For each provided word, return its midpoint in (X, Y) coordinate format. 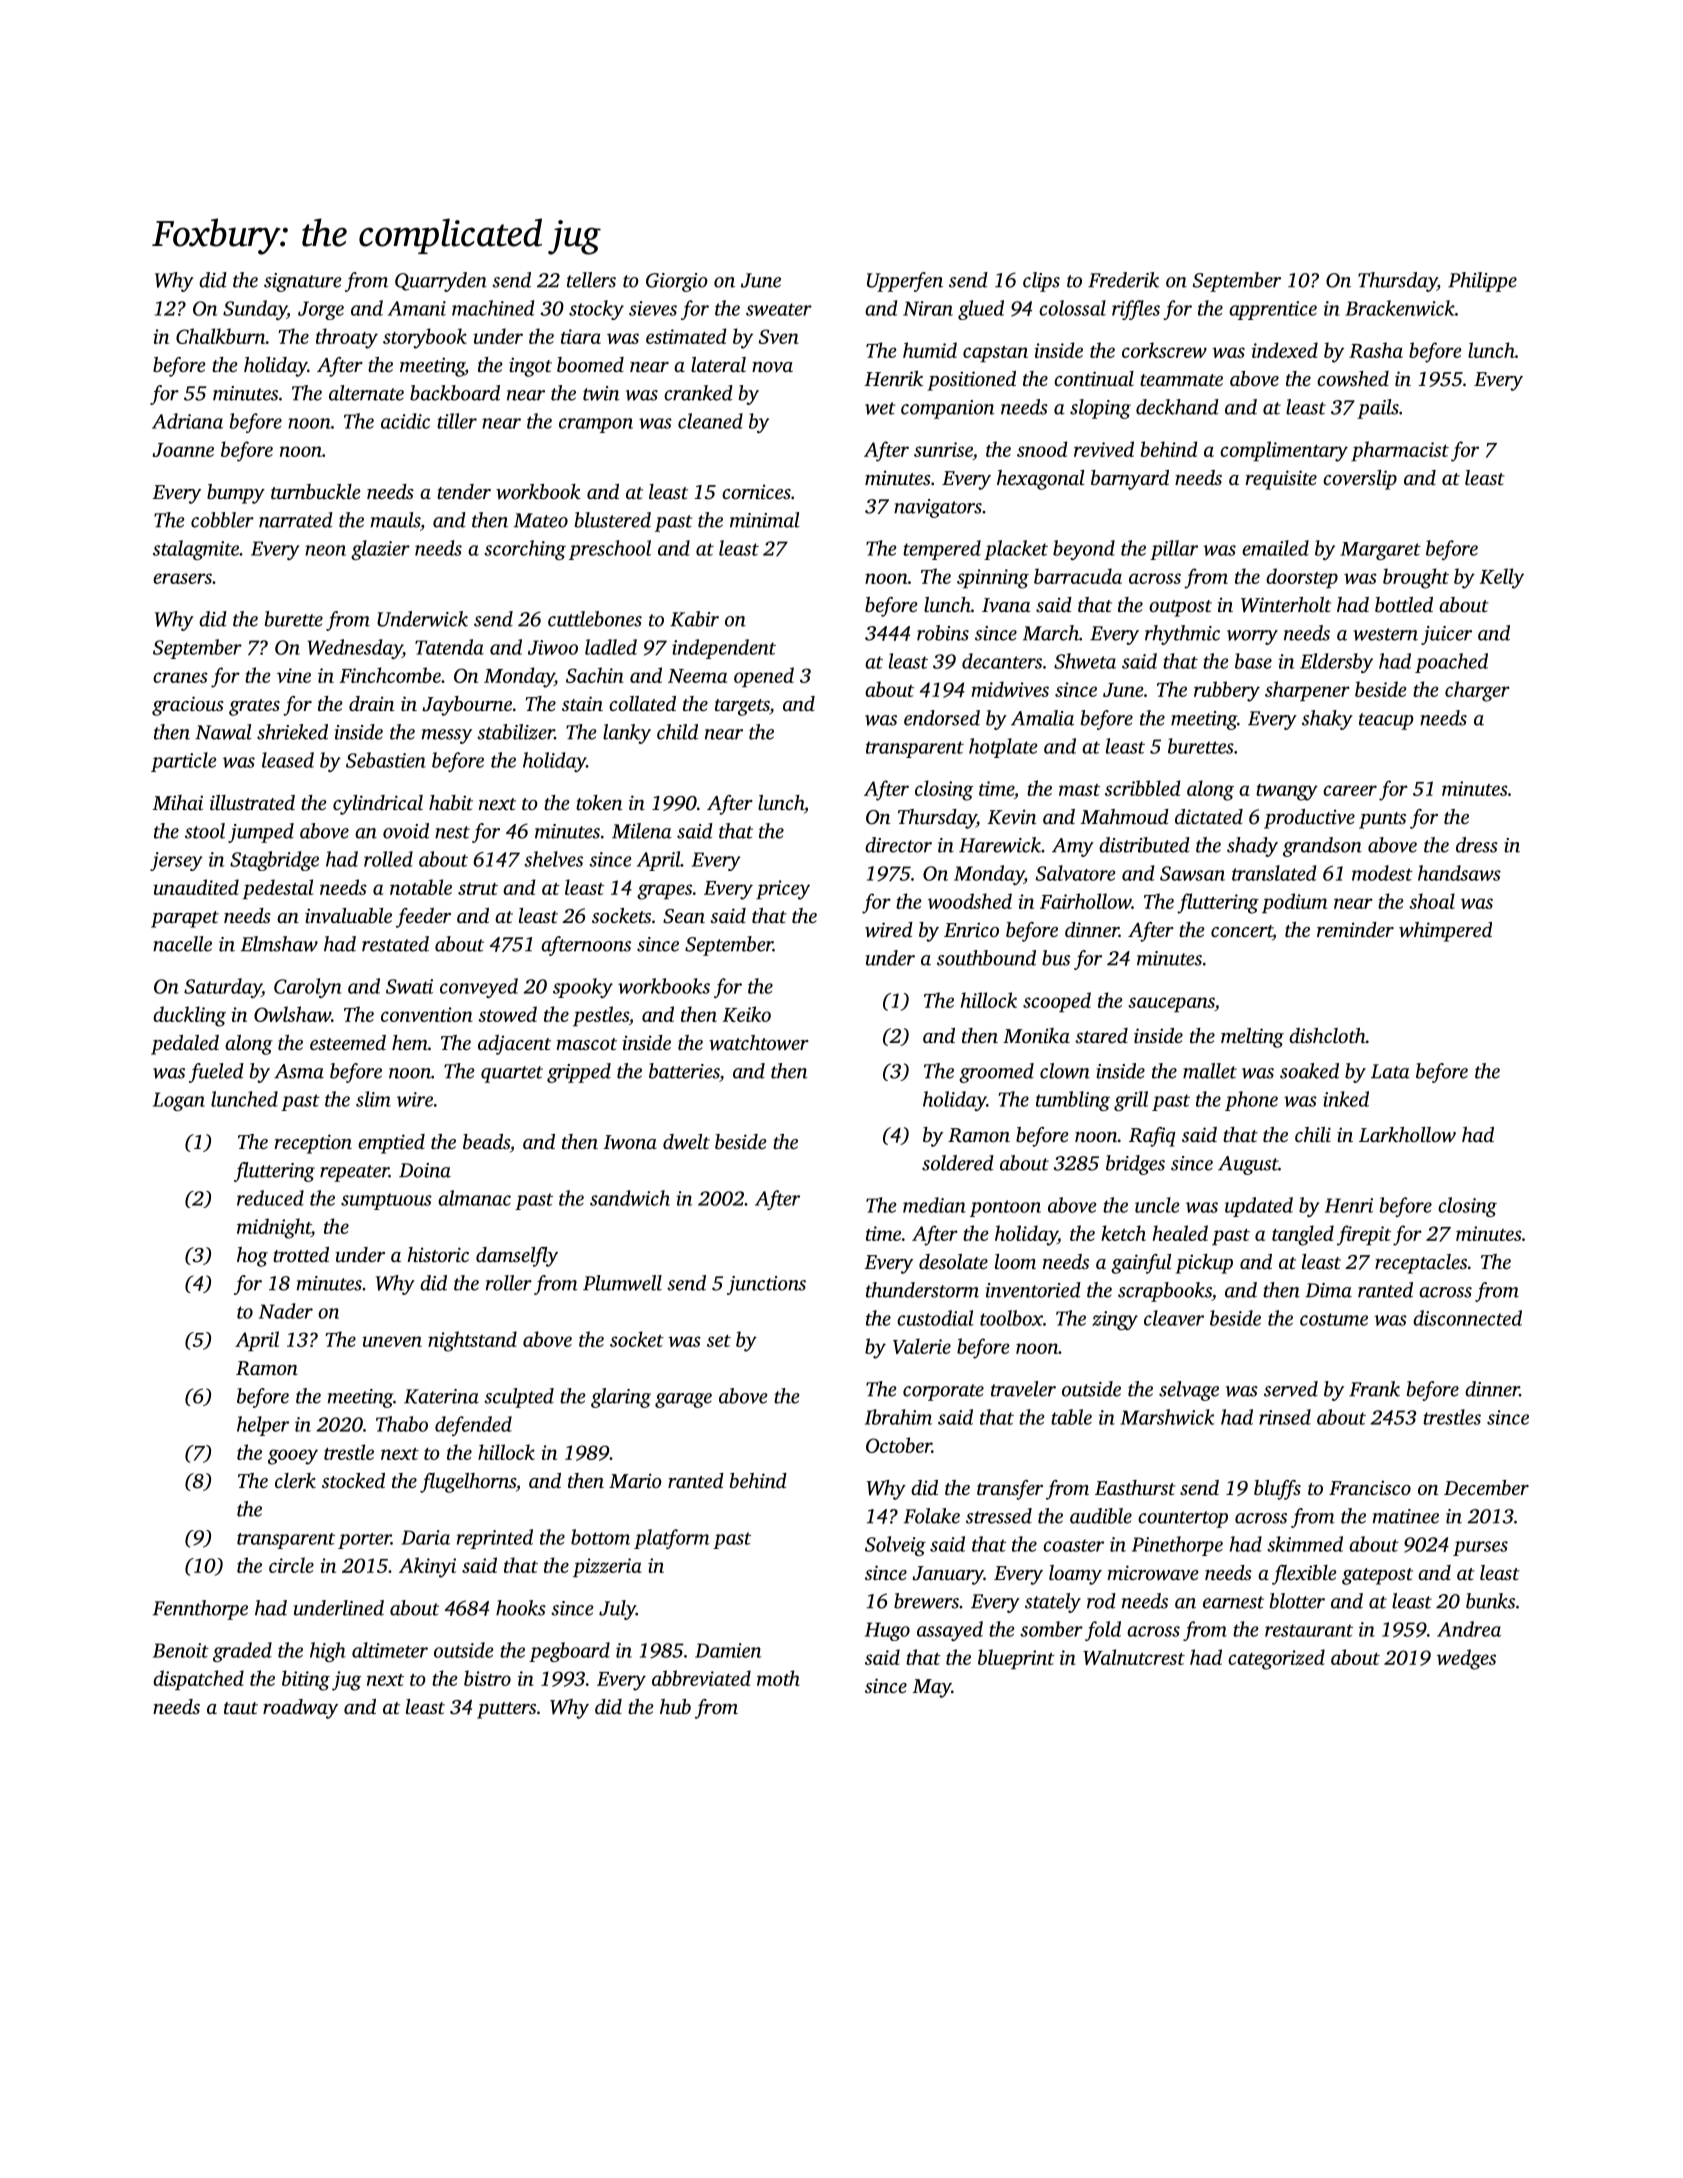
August (1248, 1165)
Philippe (1482, 282)
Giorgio (677, 282)
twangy (1287, 792)
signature (303, 282)
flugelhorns (468, 1483)
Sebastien (386, 760)
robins (943, 633)
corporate (943, 1392)
